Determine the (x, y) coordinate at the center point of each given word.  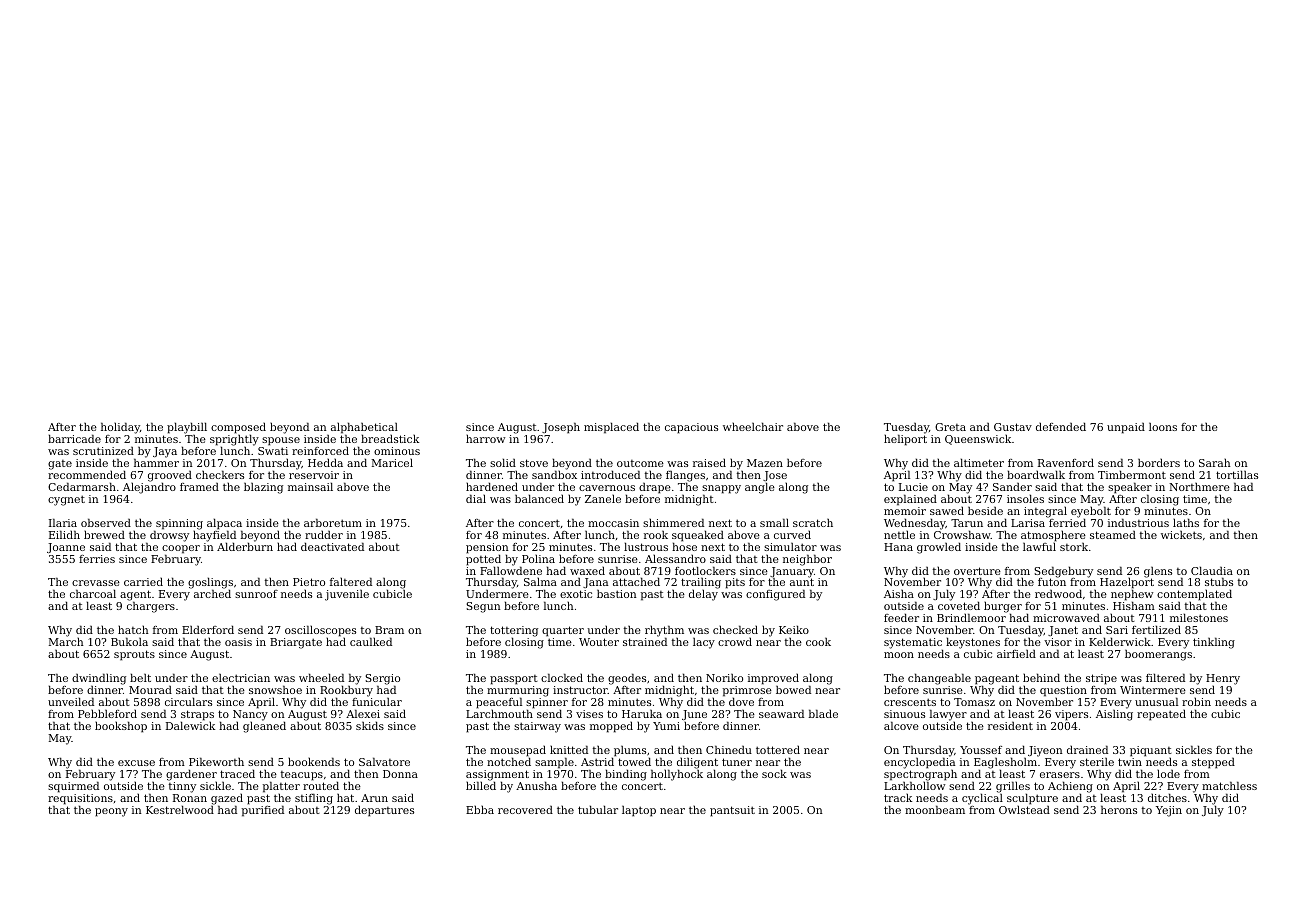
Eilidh (64, 534)
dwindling (99, 679)
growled (939, 548)
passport (514, 680)
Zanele (603, 499)
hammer (156, 463)
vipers (1071, 715)
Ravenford (1066, 463)
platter (281, 787)
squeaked (698, 536)
